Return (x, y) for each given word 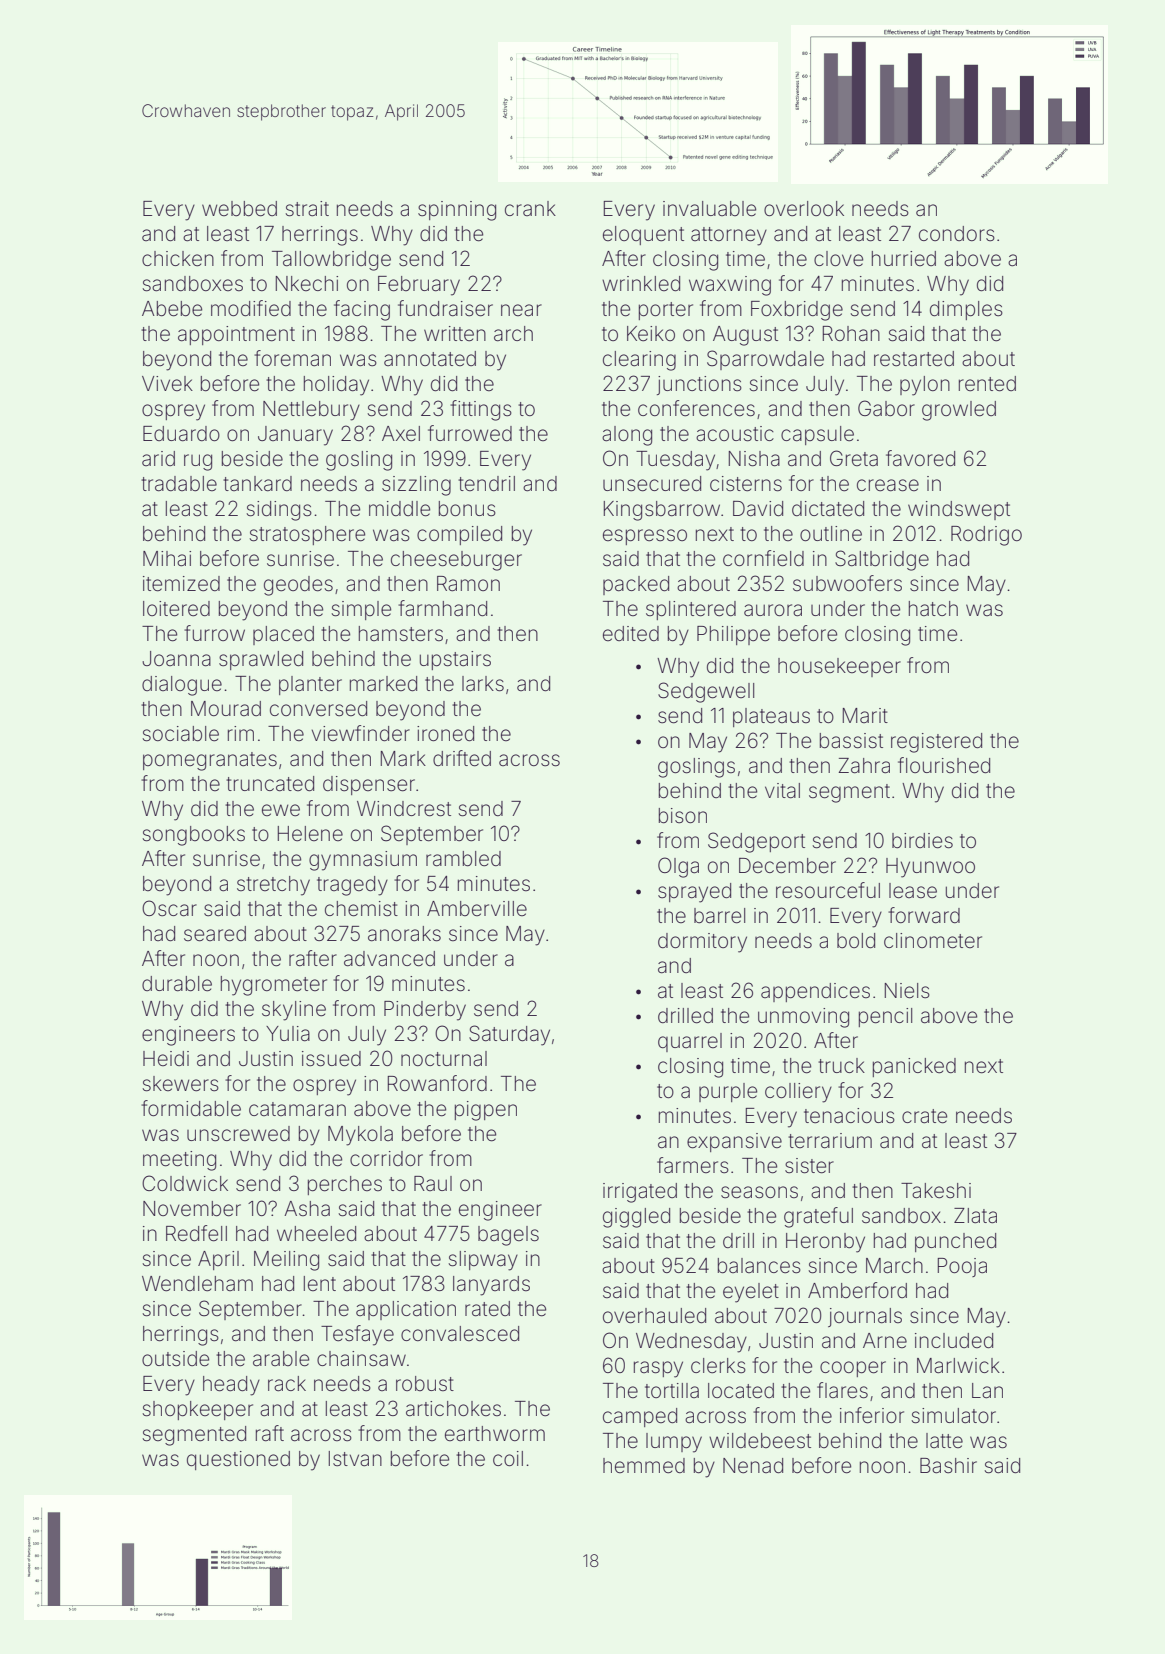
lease (913, 891)
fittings (481, 410)
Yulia (288, 1033)
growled (959, 411)
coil (508, 1458)
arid (158, 458)
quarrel (690, 1042)
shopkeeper (198, 1410)
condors (957, 233)
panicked (914, 1067)
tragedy (352, 886)
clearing (639, 361)
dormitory (702, 943)
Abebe (172, 309)
